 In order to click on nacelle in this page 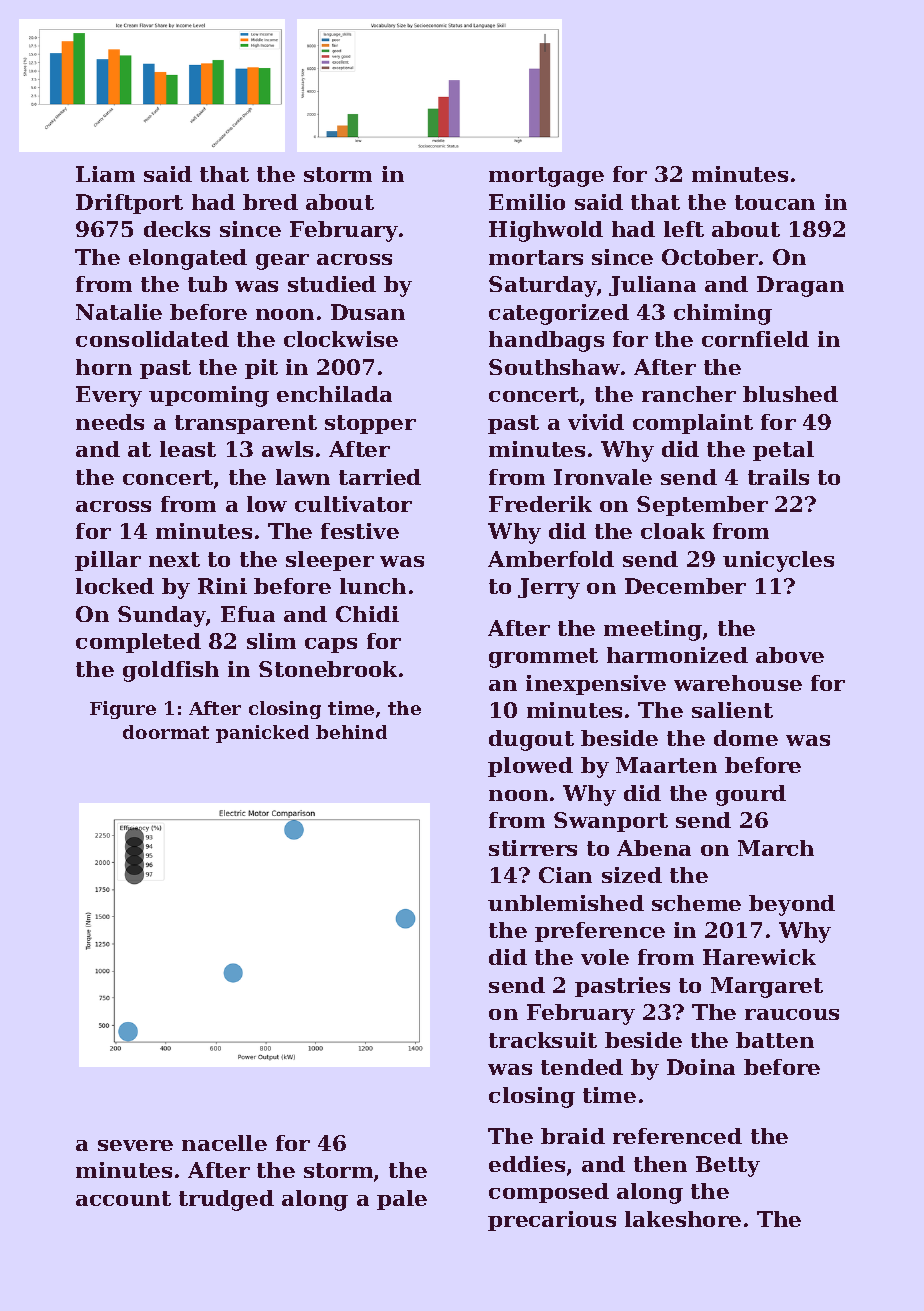, I will do `click(224, 1143)`.
